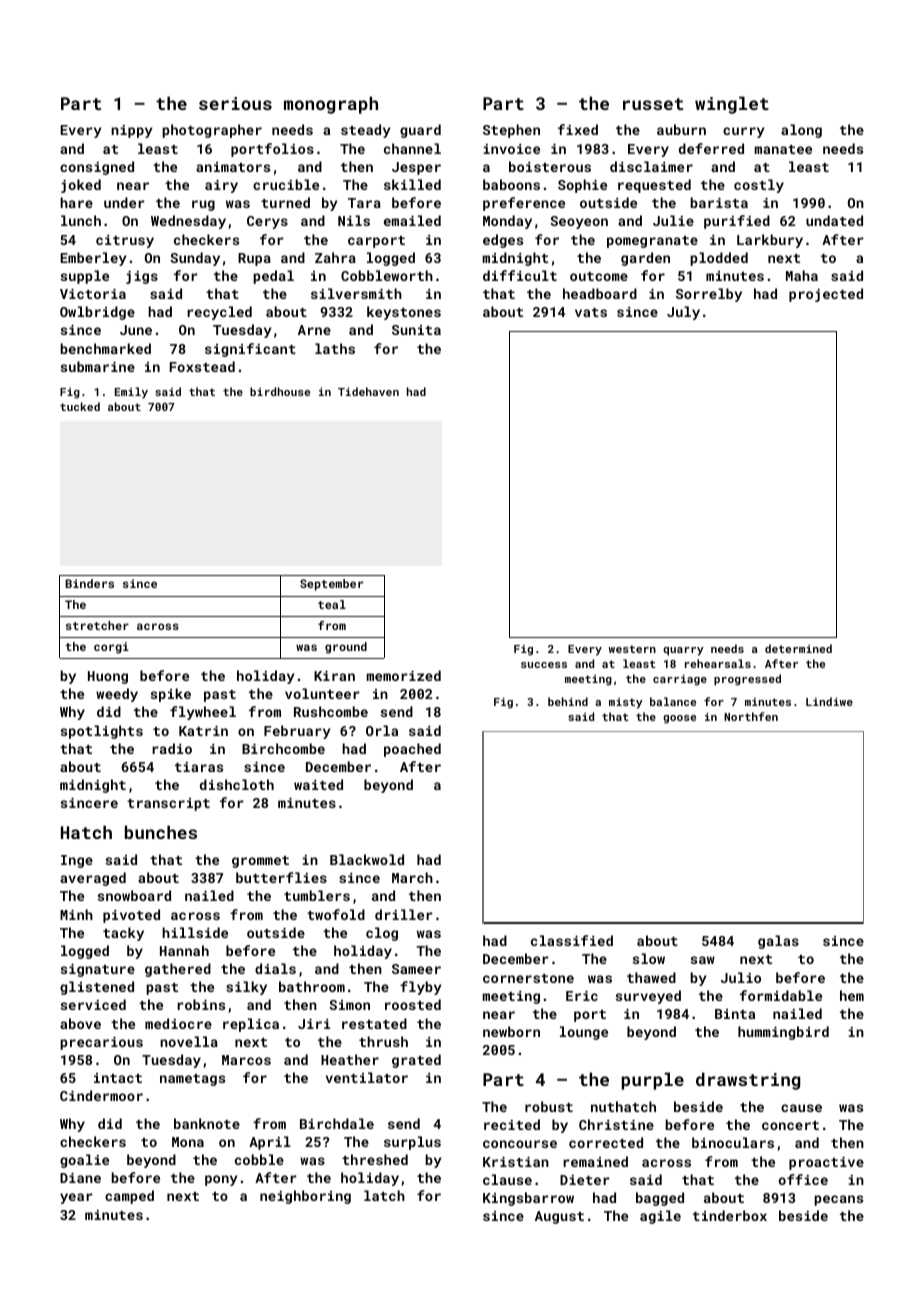  Describe the element at coordinates (367, 859) in the document. I see `Blackwold` at that location.
